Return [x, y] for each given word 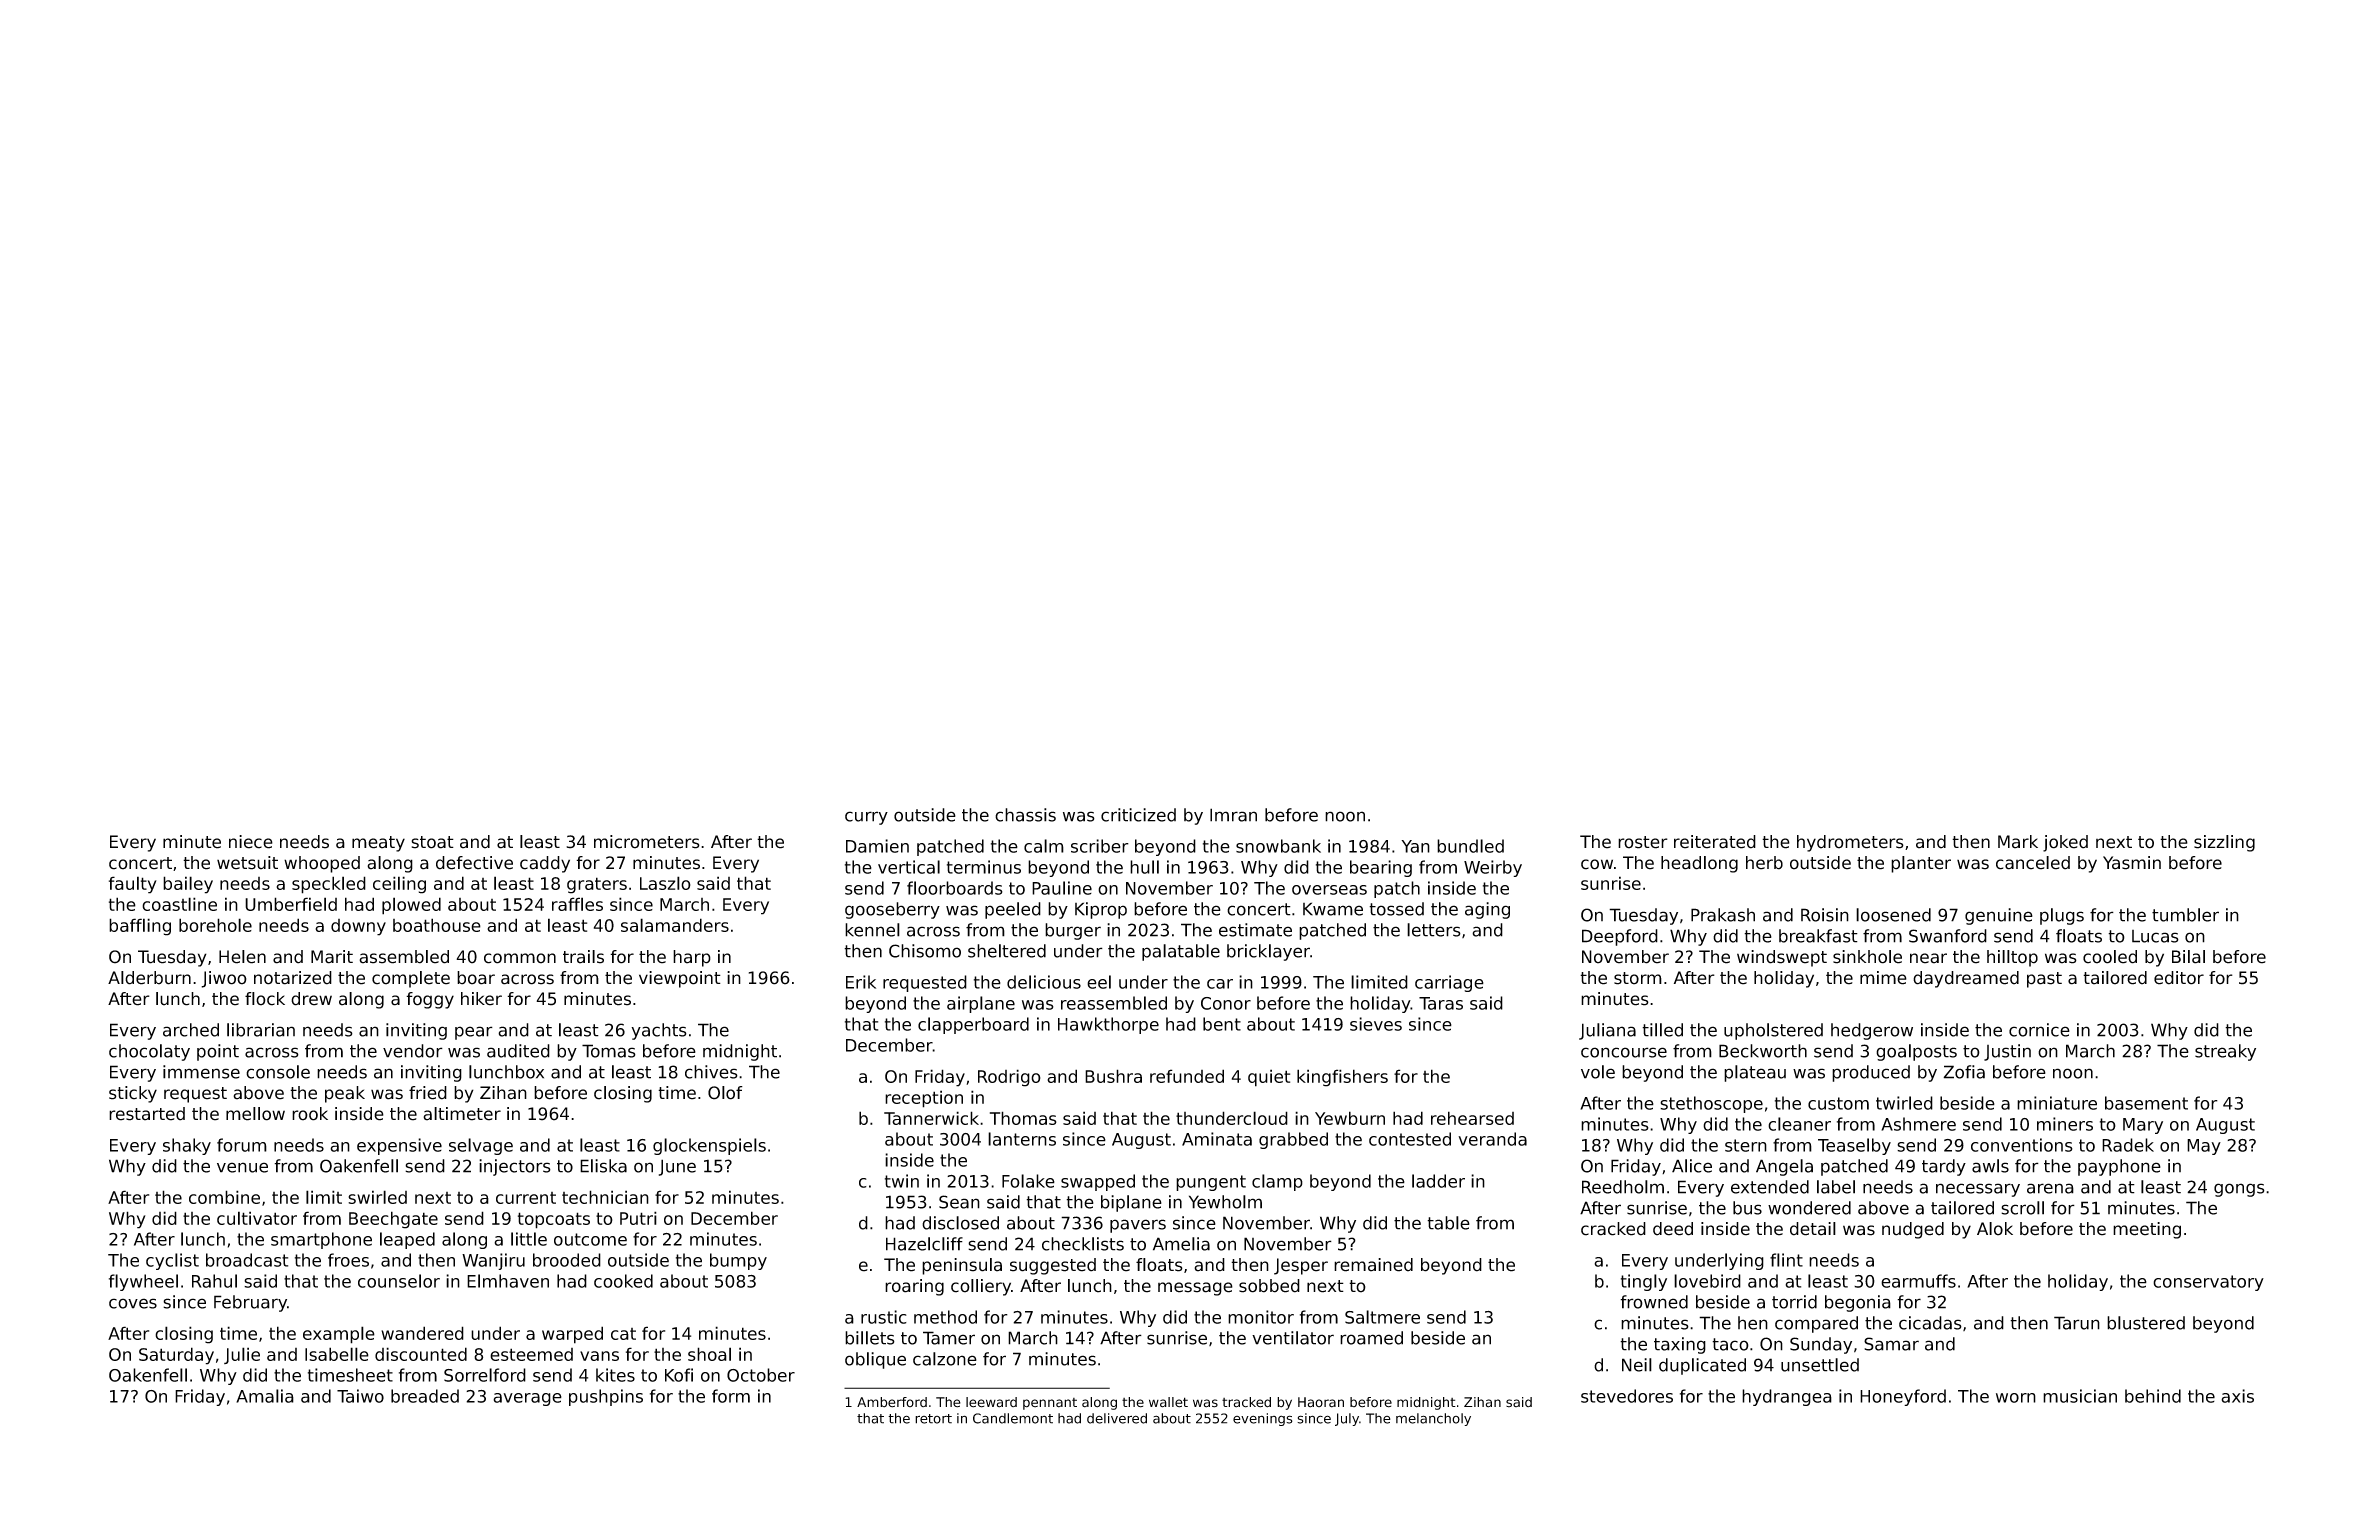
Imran [1233, 815]
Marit [332, 957]
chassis [1025, 815]
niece [251, 842]
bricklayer [1268, 952]
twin [902, 1181]
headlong [1699, 864]
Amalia [265, 1396]
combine [224, 1197]
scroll [2022, 1208]
